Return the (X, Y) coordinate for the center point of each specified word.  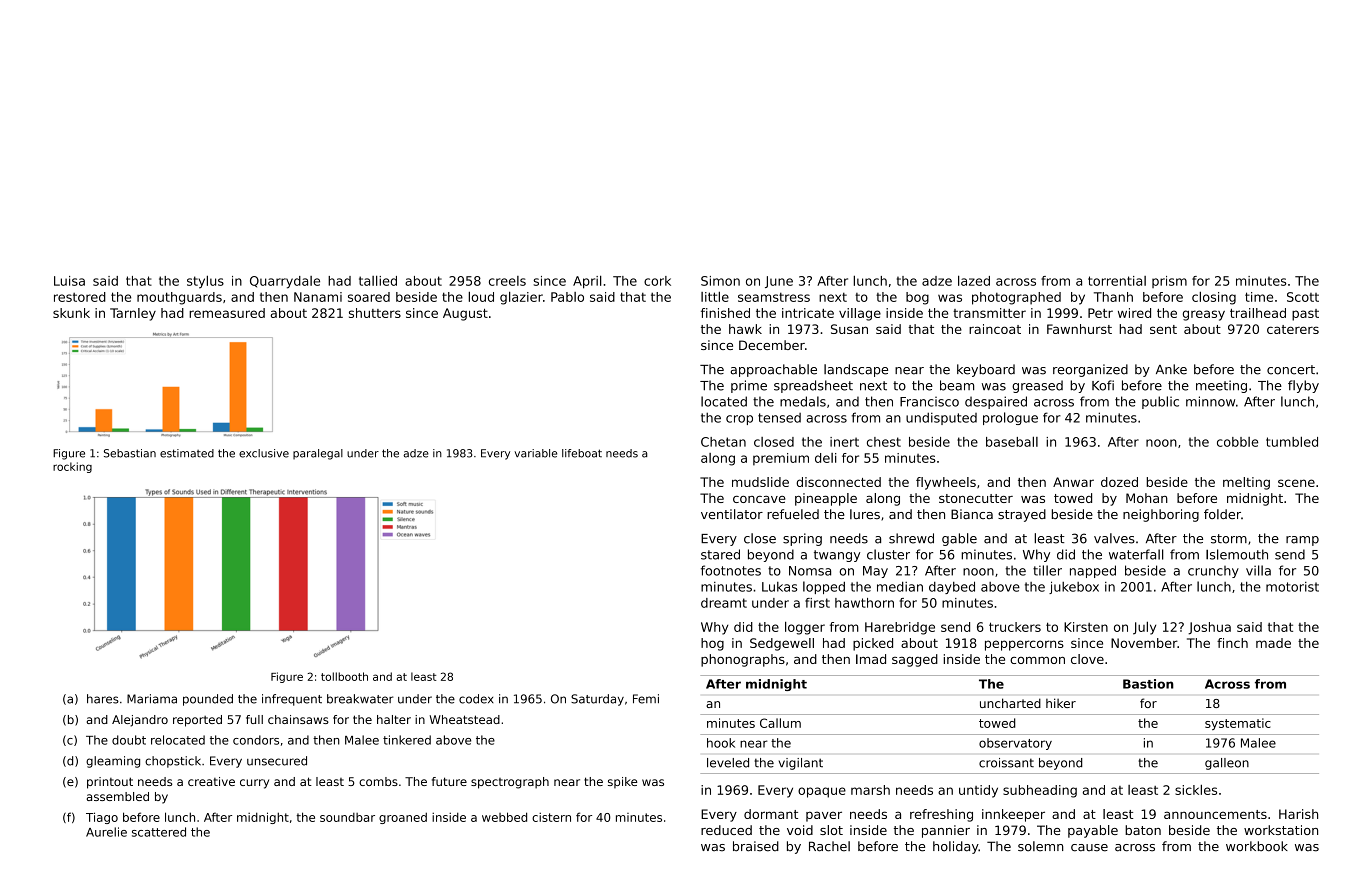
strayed (1022, 515)
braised (756, 846)
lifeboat (582, 453)
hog (712, 644)
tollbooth (344, 676)
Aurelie (106, 832)
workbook (1257, 846)
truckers (1015, 627)
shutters (375, 313)
